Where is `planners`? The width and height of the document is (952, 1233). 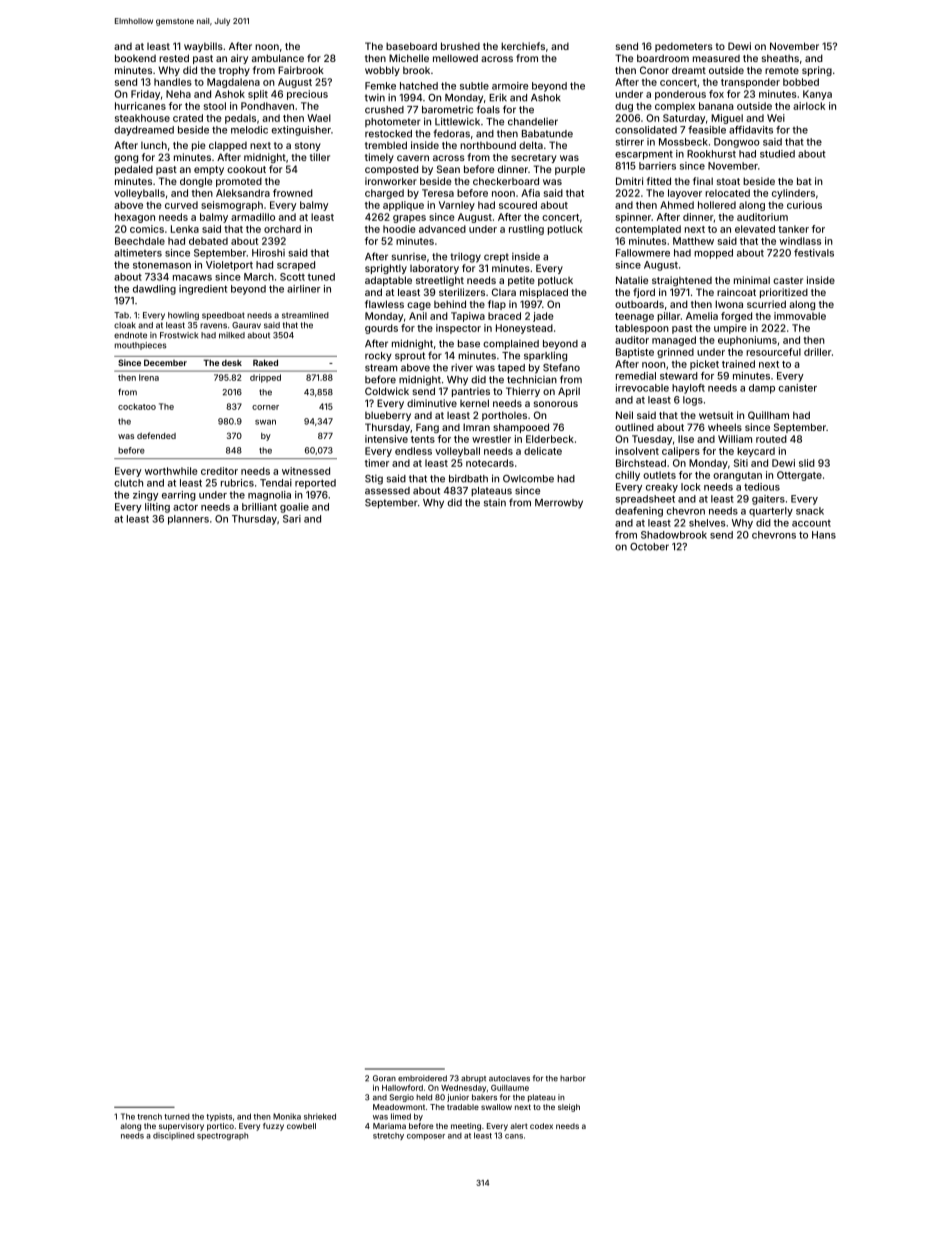 planners is located at coordinates (188, 520).
